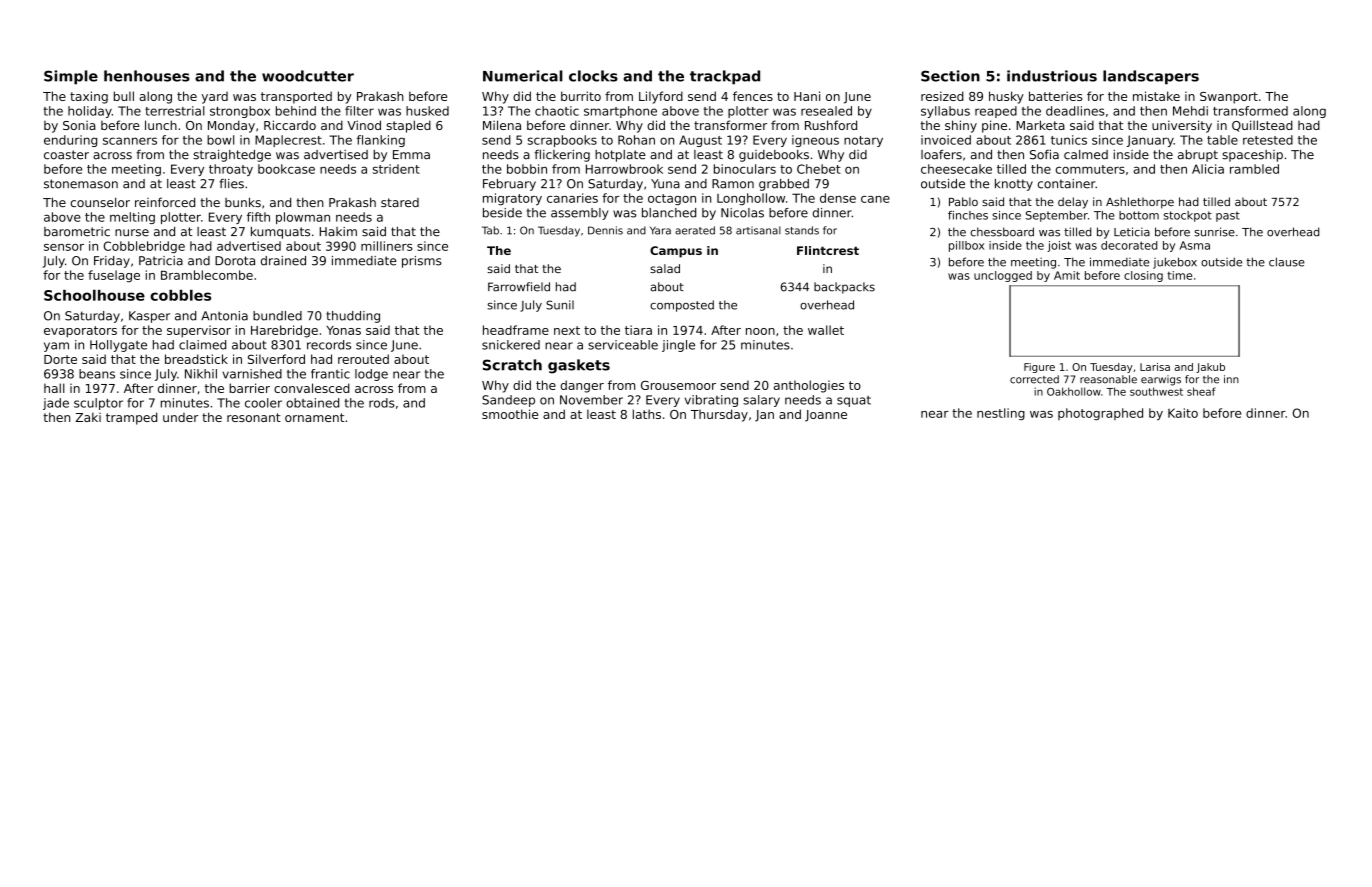  I want to click on spaceship, so click(1252, 156).
